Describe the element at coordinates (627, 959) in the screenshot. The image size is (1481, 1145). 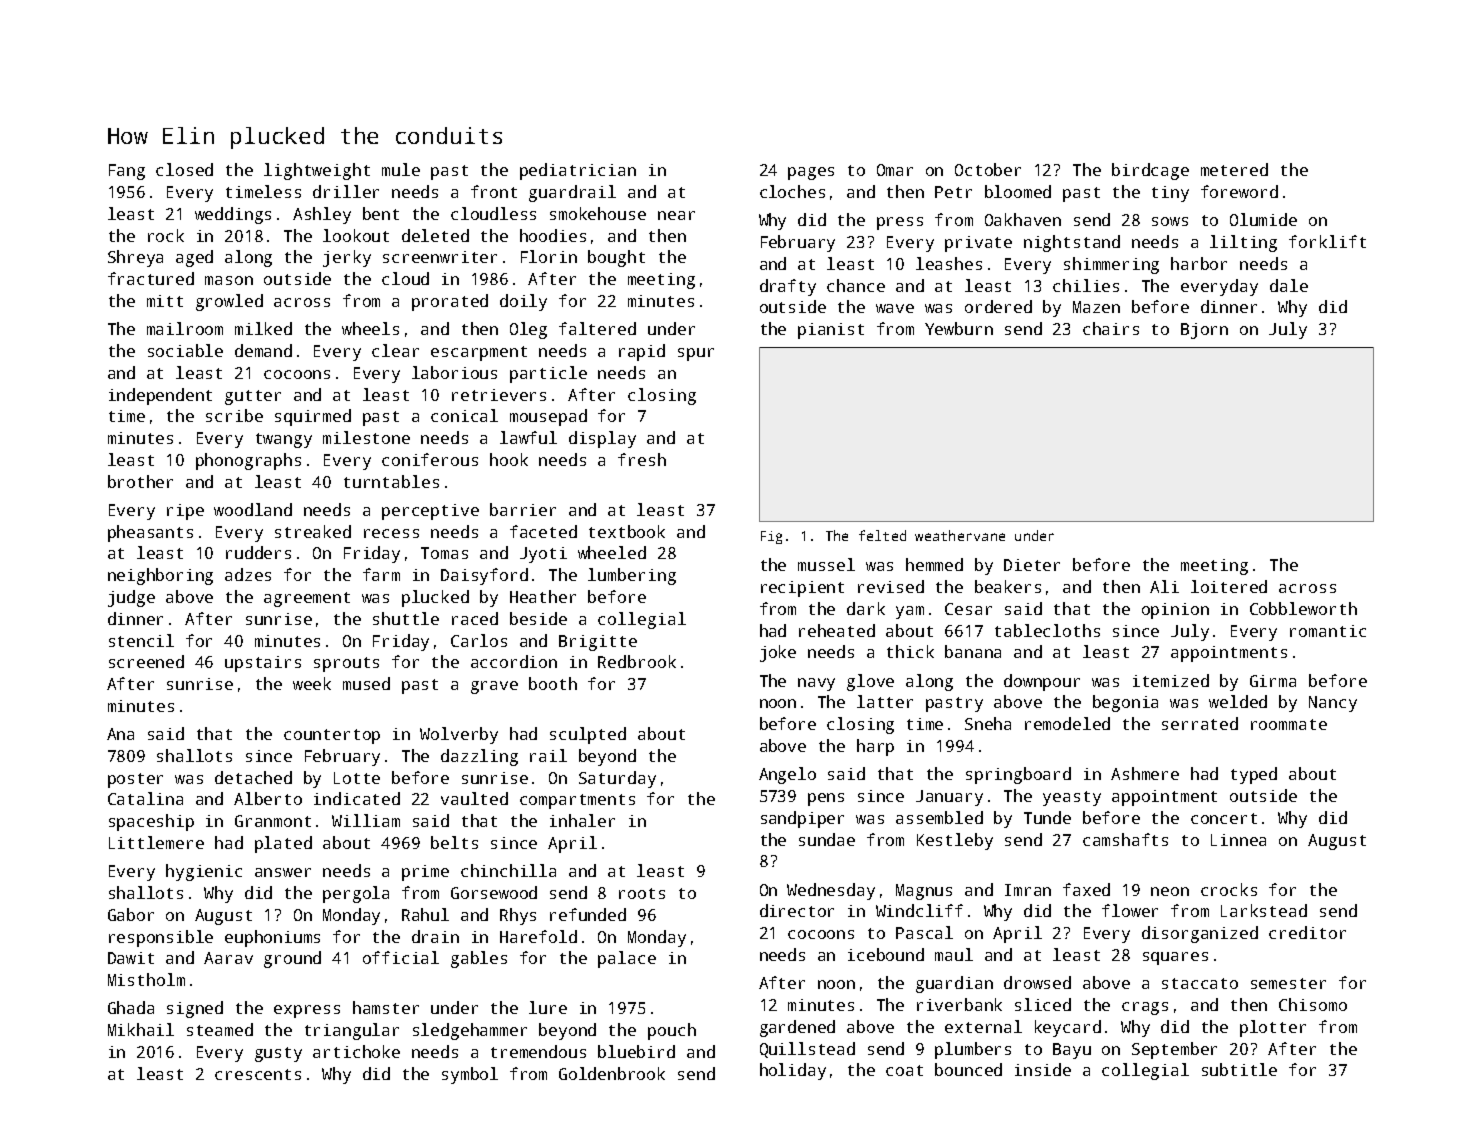
I see `palace` at that location.
